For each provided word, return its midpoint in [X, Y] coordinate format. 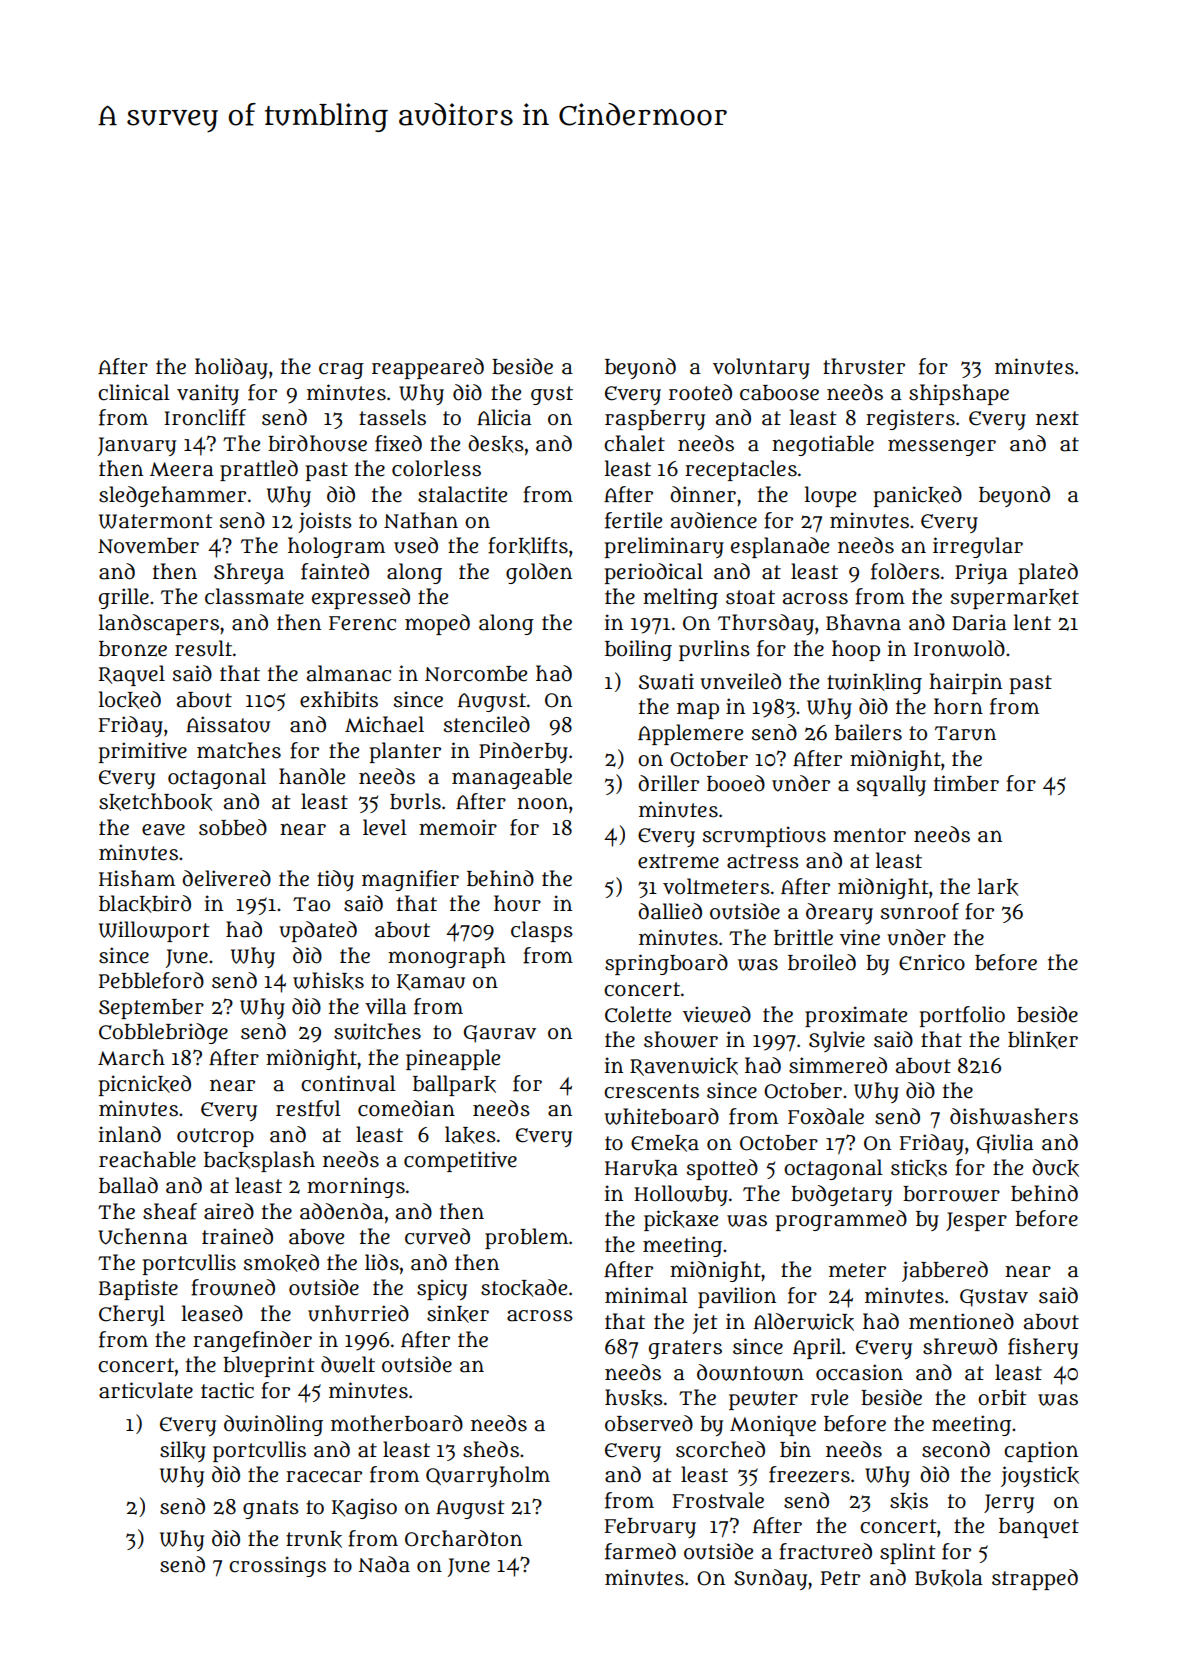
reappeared [428, 368]
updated [318, 931]
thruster [864, 366]
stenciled [487, 724]
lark [998, 887]
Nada [384, 1564]
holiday [231, 368]
